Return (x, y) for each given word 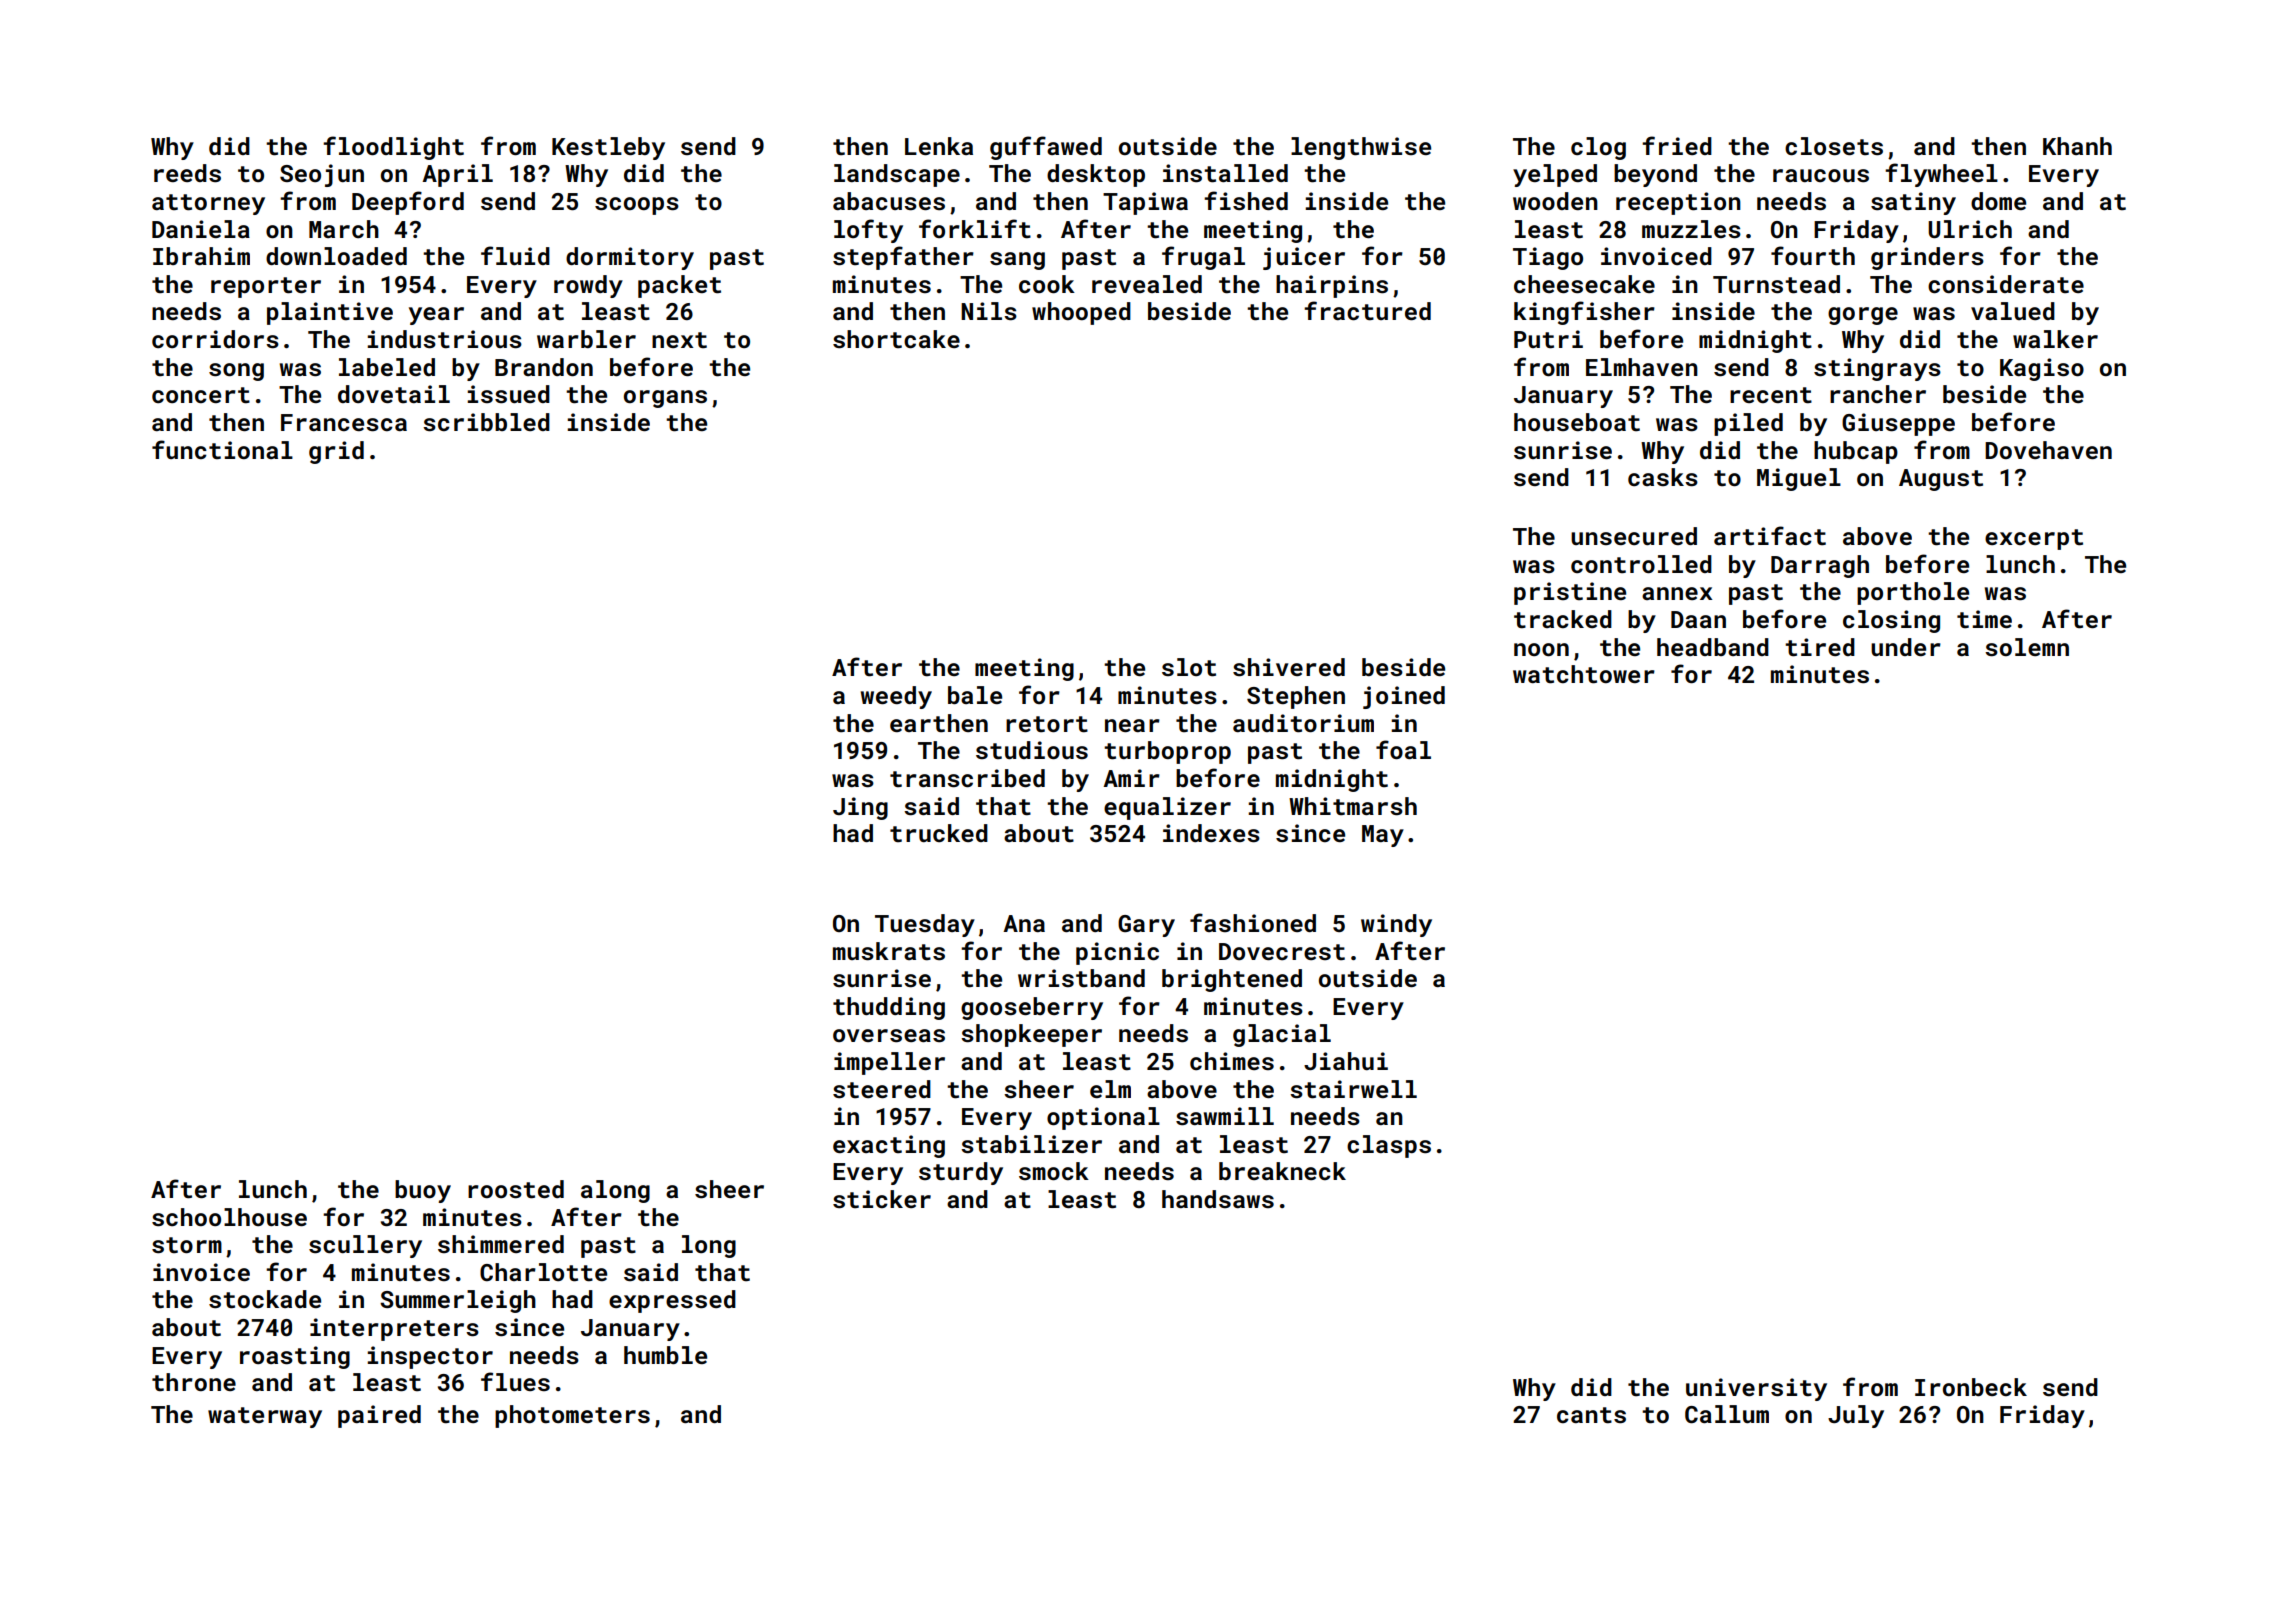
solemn (2027, 647)
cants (1591, 1415)
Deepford (408, 203)
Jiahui (1346, 1061)
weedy (896, 697)
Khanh (2077, 146)
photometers (572, 1416)
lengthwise (1361, 148)
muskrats (889, 951)
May (1383, 836)
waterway (265, 1417)
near (1132, 725)
